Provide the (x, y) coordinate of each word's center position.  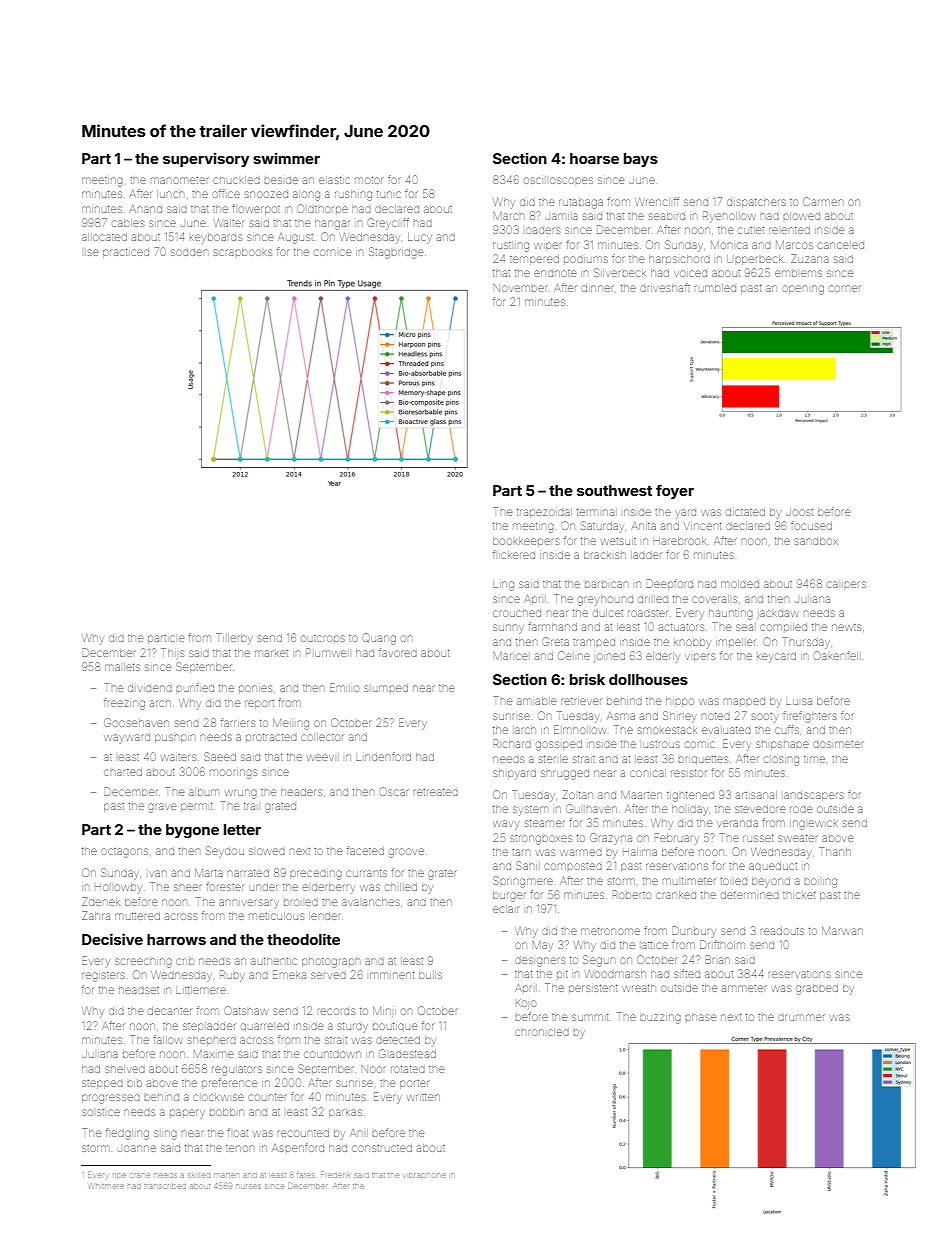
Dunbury (694, 932)
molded (740, 584)
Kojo (526, 1003)
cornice (332, 252)
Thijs (172, 652)
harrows (176, 939)
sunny (508, 628)
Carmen (823, 201)
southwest (614, 490)
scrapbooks (243, 252)
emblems (798, 273)
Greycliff (388, 223)
